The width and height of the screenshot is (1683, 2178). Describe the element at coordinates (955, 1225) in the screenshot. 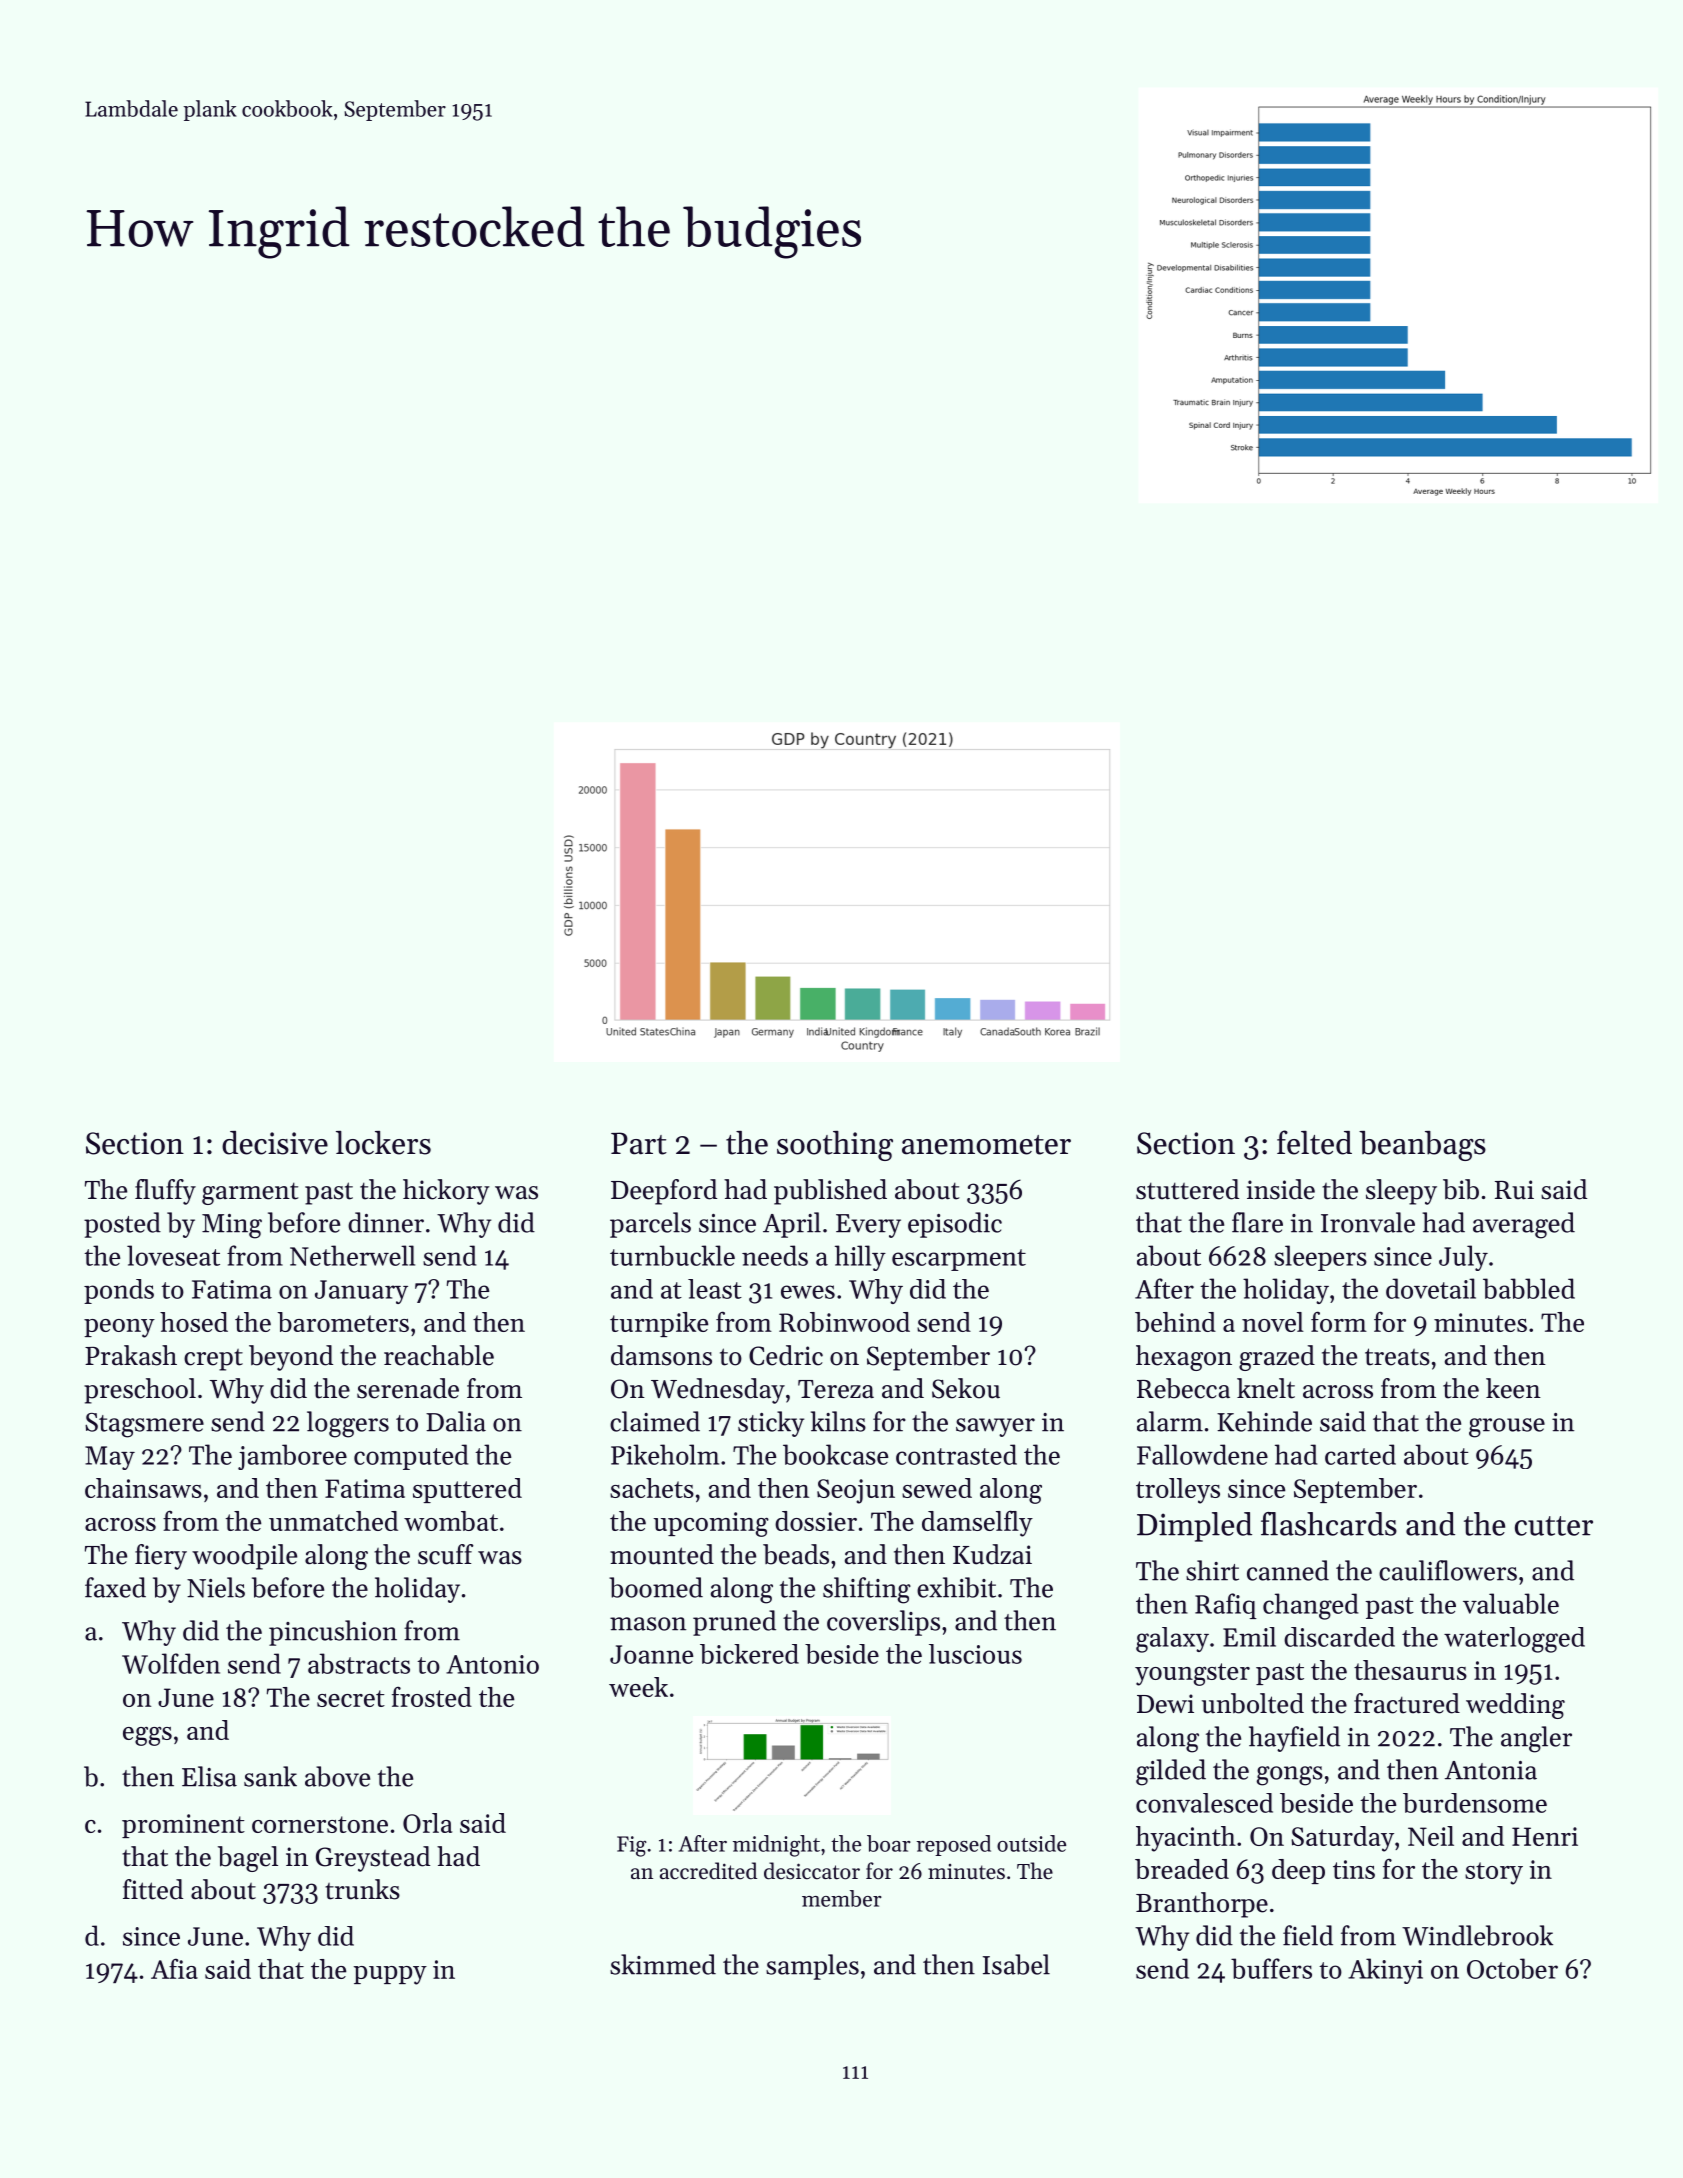

I see `episodic` at that location.
